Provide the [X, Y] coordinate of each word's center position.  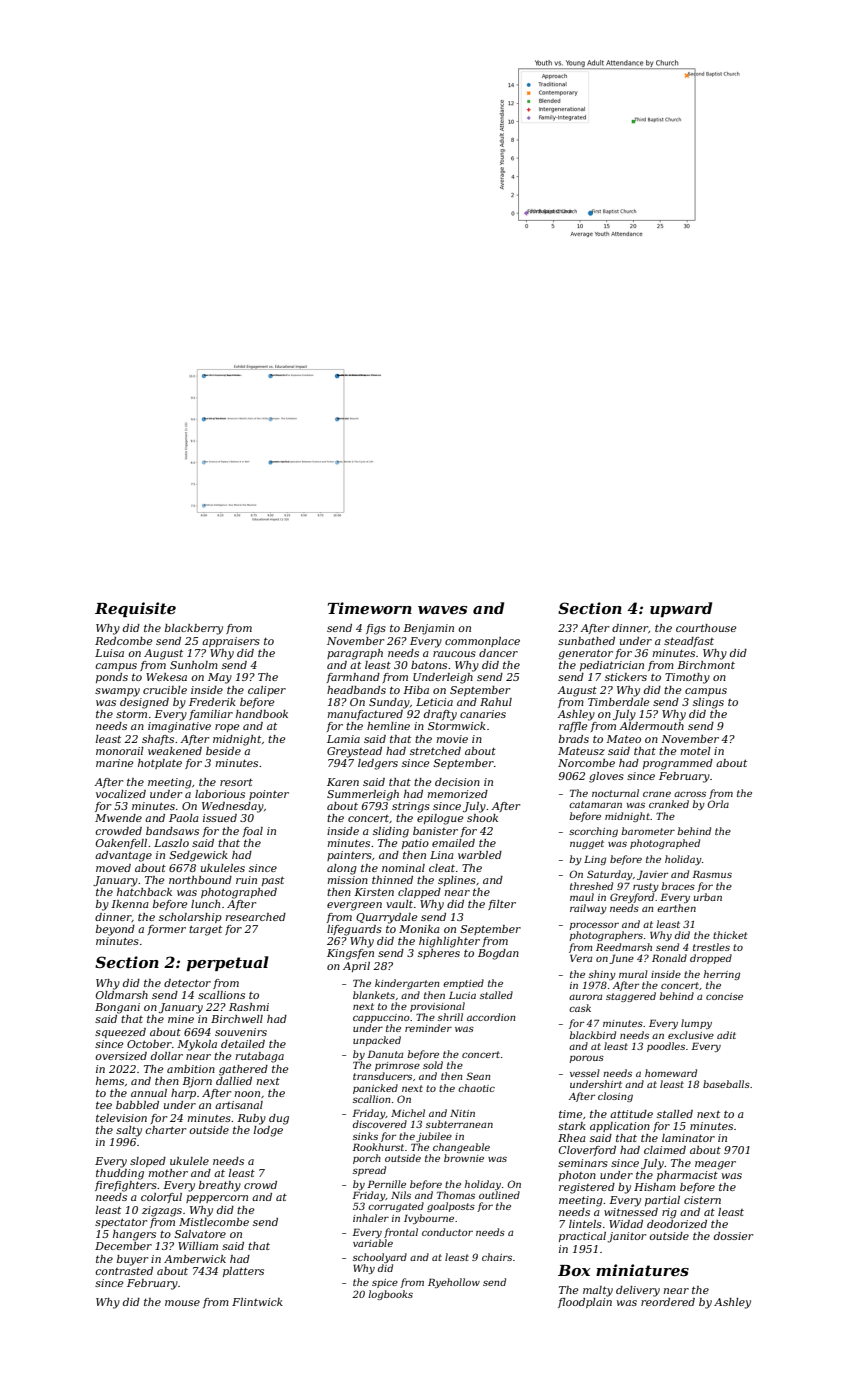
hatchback [144, 892]
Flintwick [257, 1302]
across [690, 794]
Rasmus [712, 874]
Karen [343, 782]
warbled [480, 855]
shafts [158, 740]
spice [385, 1283]
